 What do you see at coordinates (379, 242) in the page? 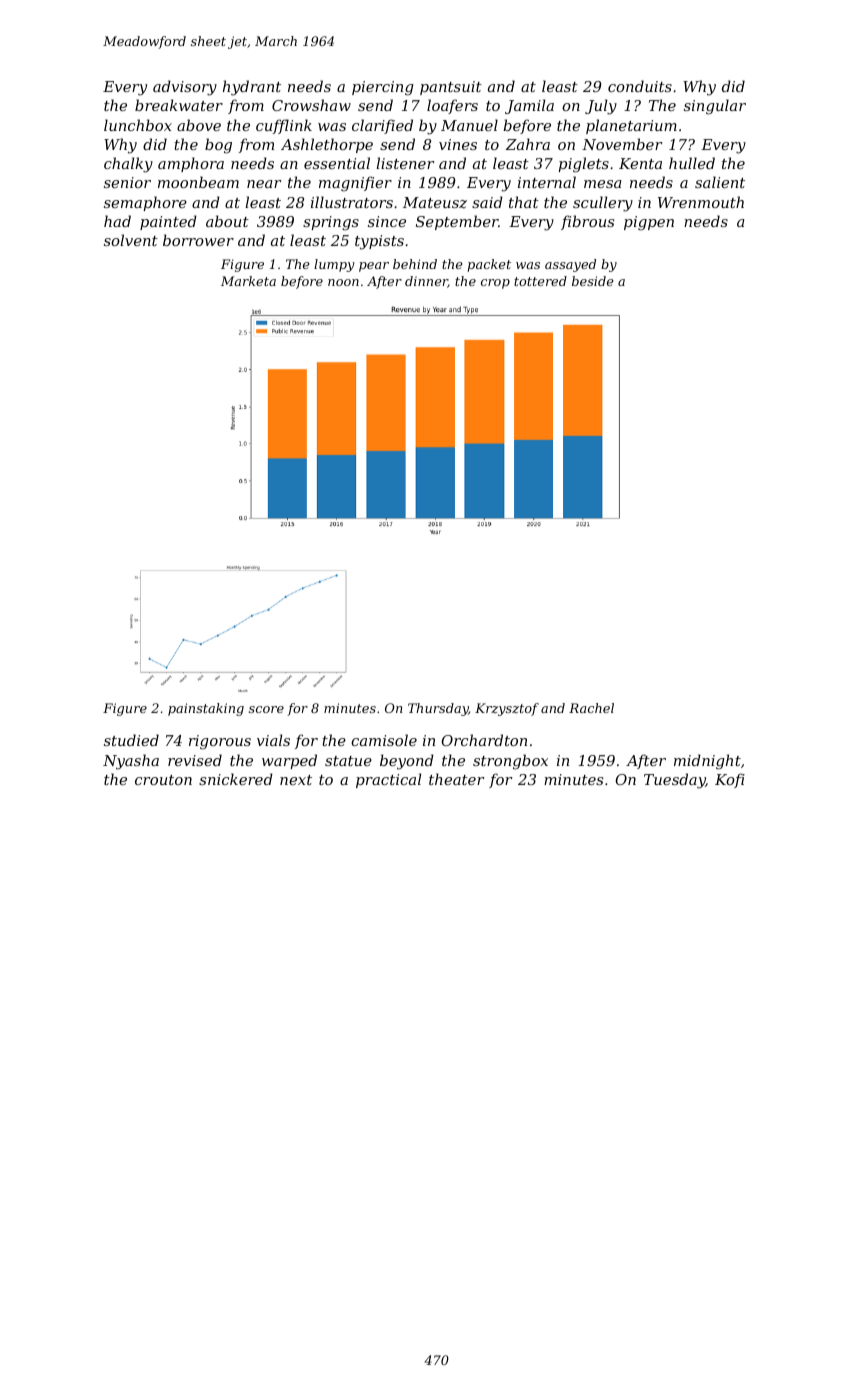
I see `typists` at bounding box center [379, 242].
